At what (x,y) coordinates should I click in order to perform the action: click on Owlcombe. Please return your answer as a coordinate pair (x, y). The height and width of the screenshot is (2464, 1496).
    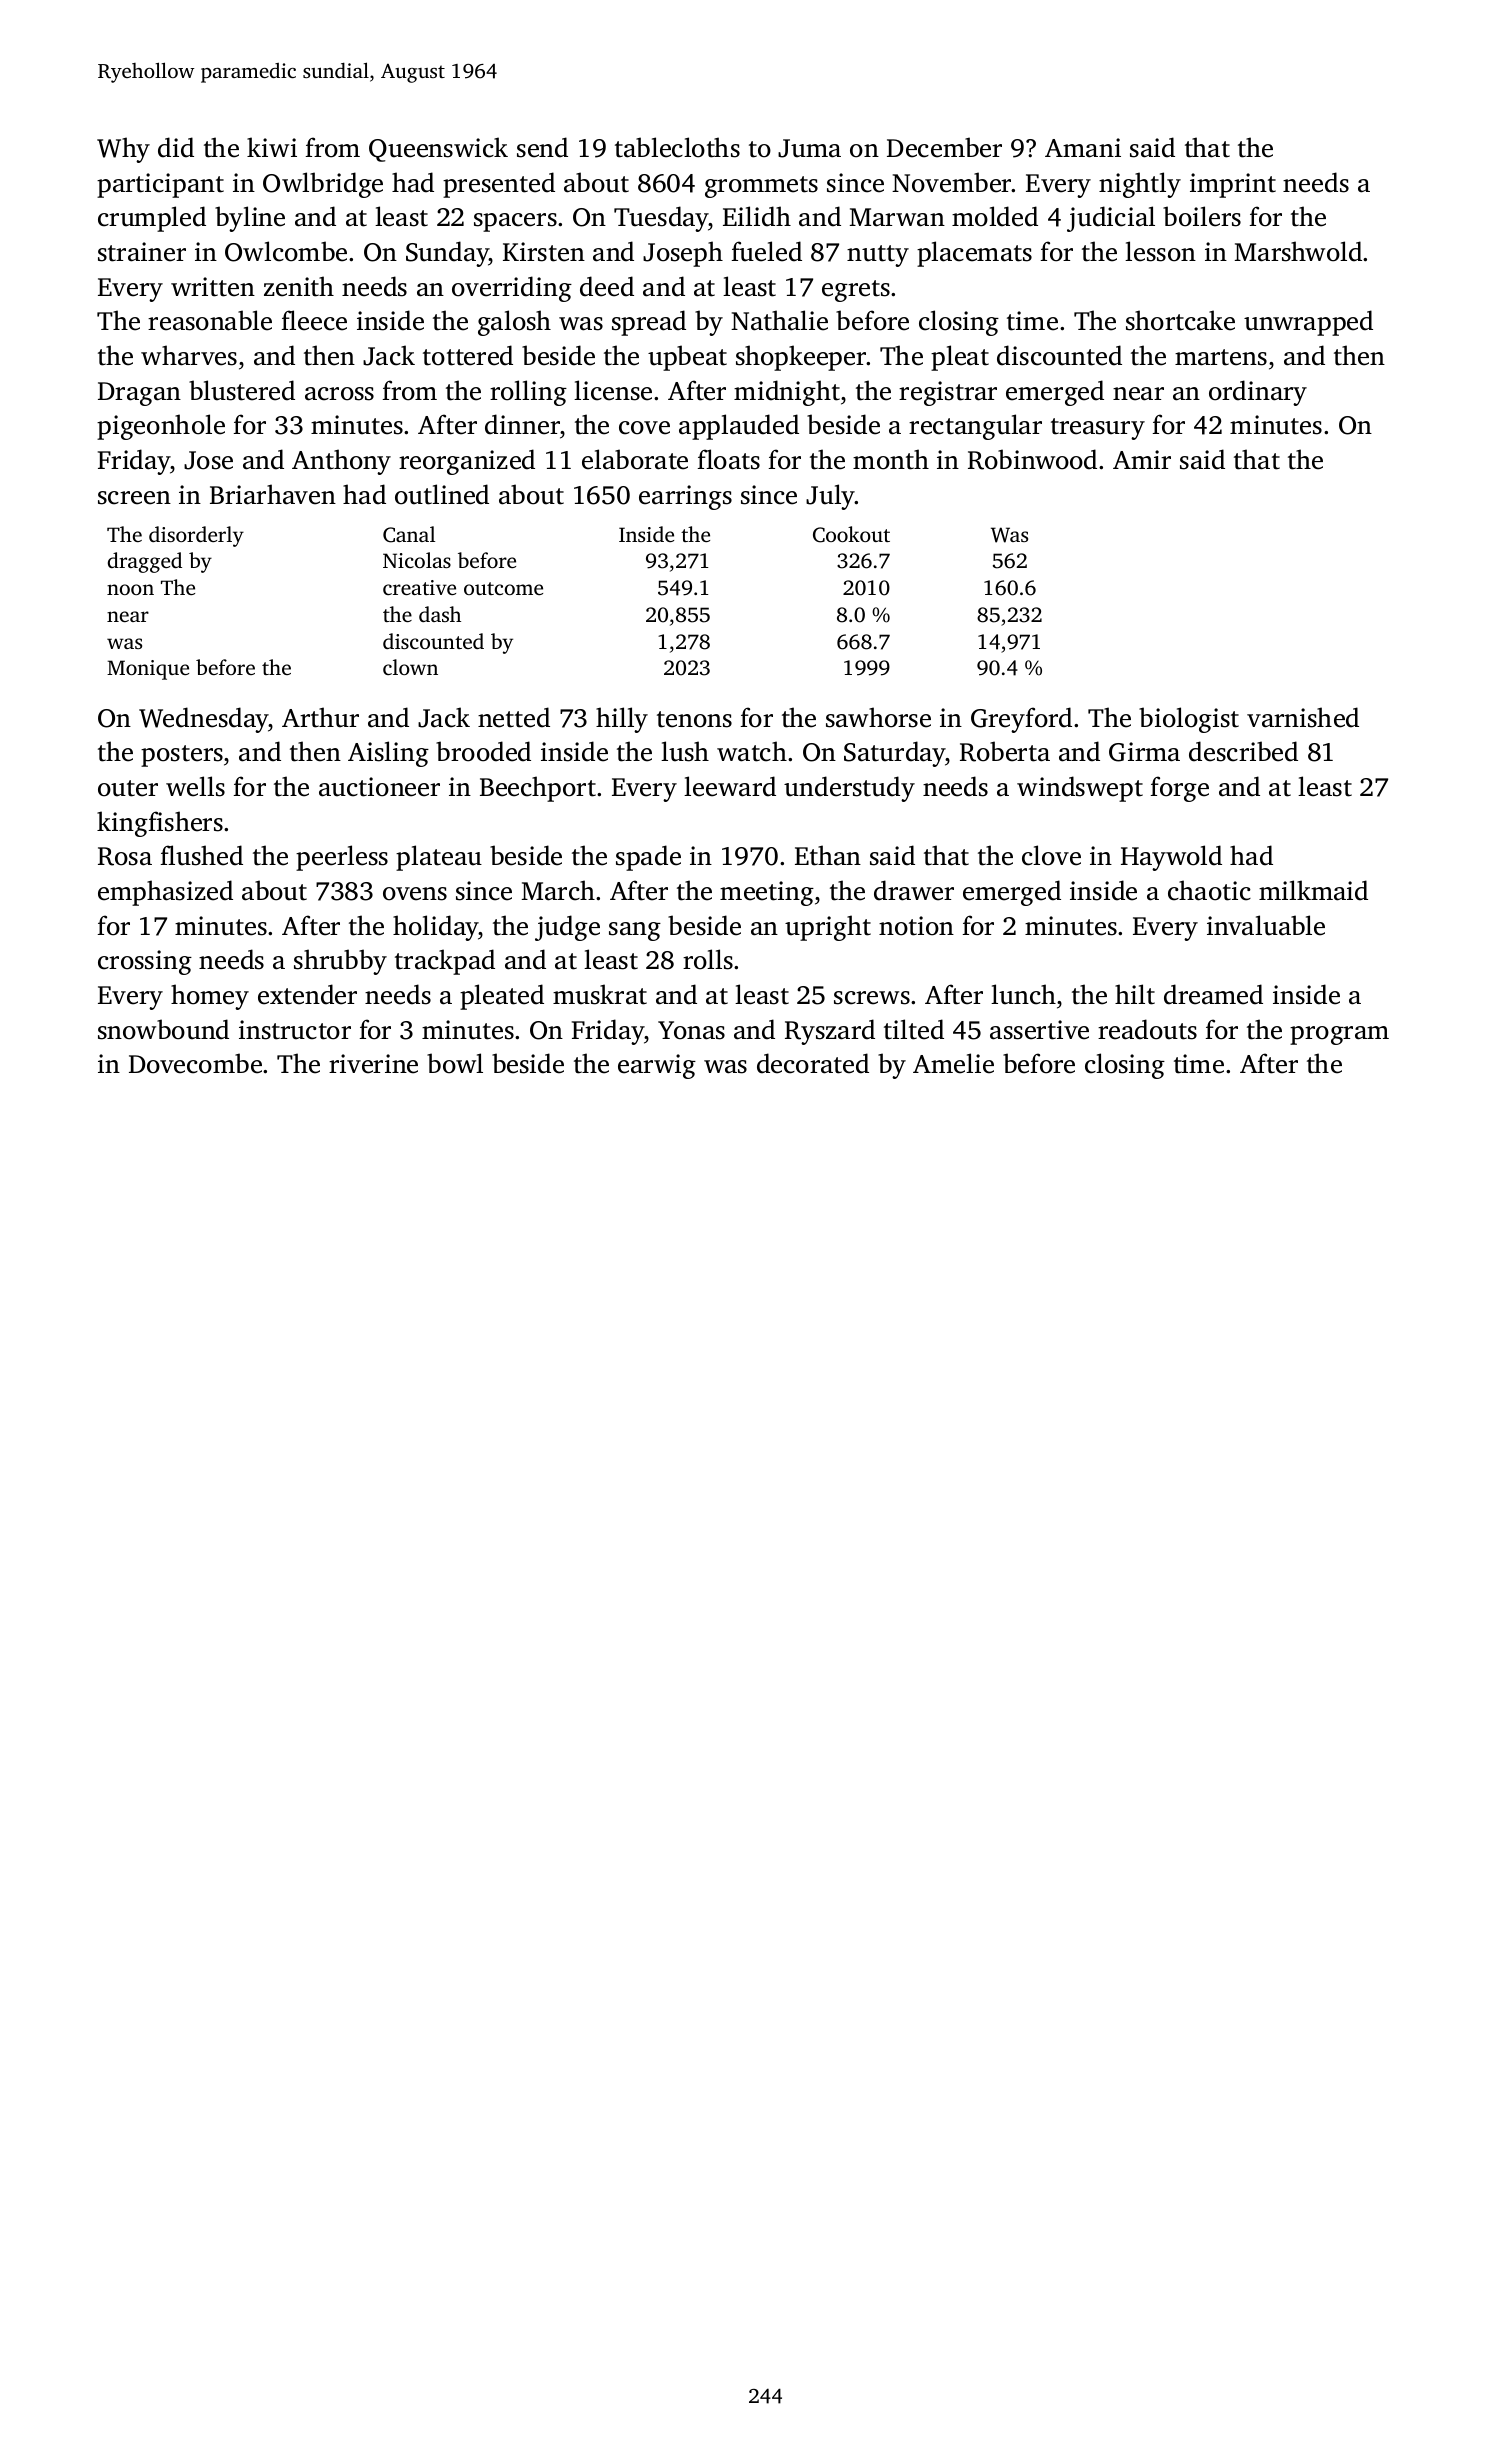
    Looking at the image, I should click on (286, 251).
